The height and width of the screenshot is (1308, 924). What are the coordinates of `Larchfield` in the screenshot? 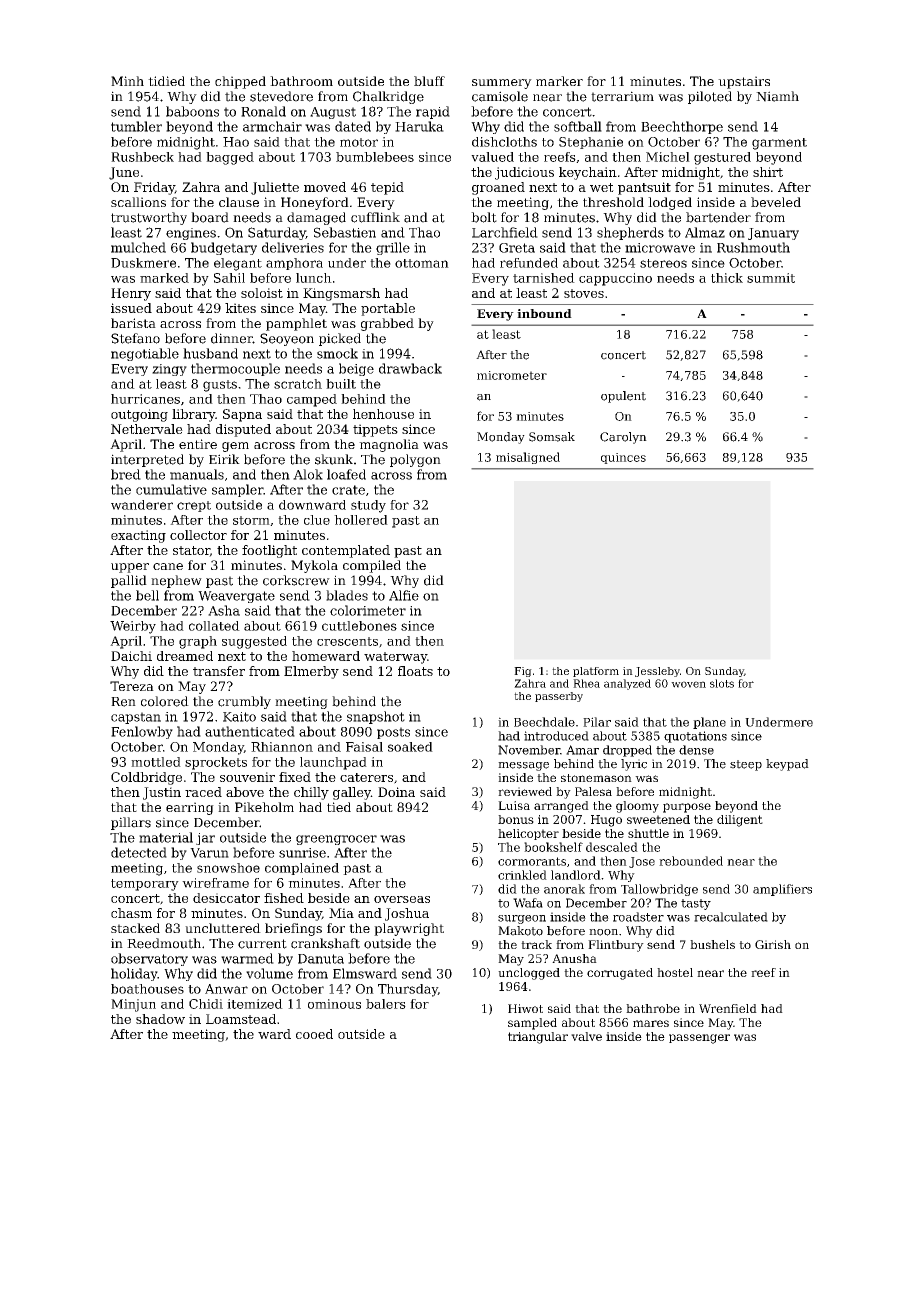 It's located at (505, 232).
